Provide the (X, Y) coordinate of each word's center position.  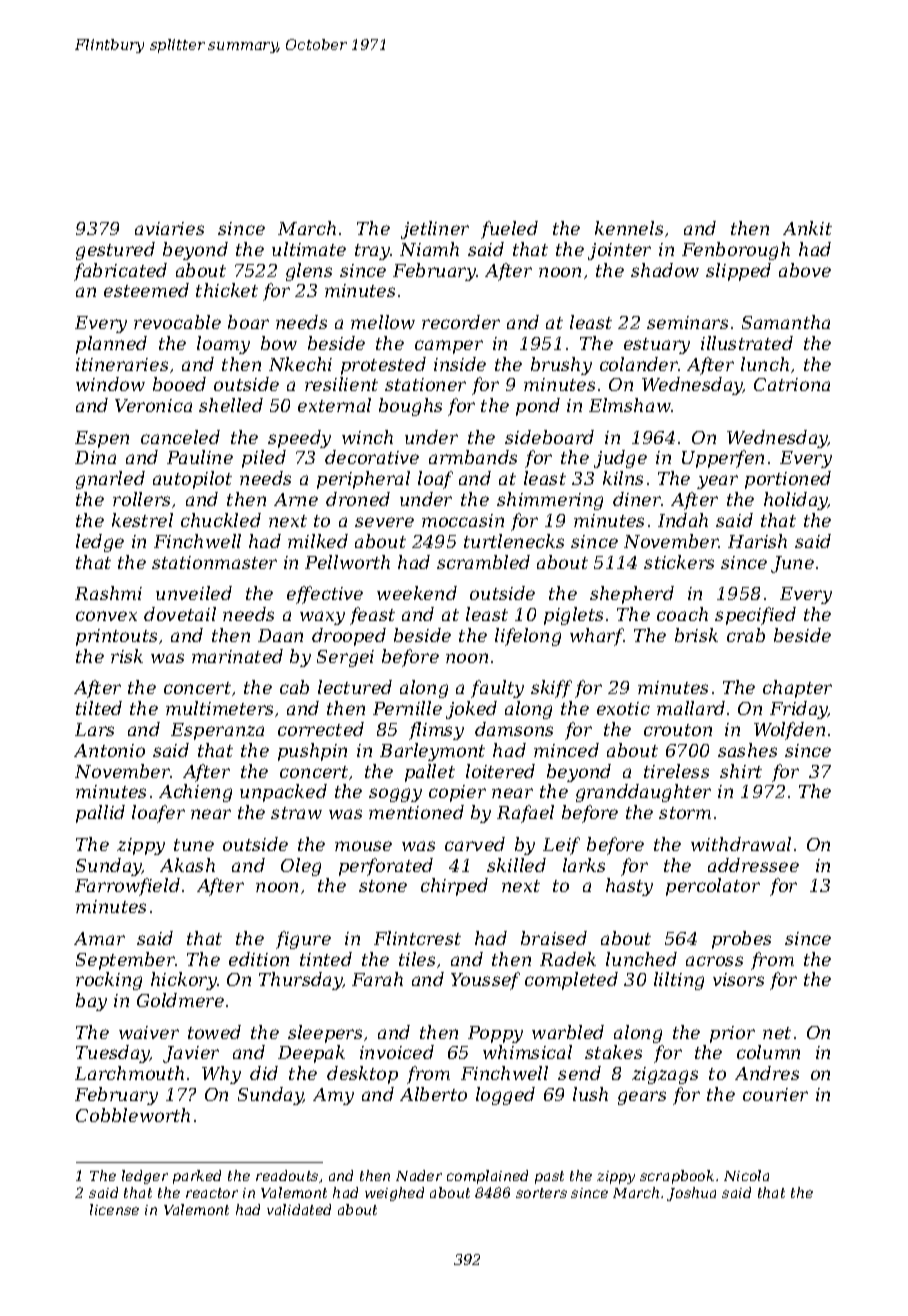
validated (299, 1209)
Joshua (691, 1194)
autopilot (192, 480)
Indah (683, 520)
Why (221, 1075)
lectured (355, 687)
